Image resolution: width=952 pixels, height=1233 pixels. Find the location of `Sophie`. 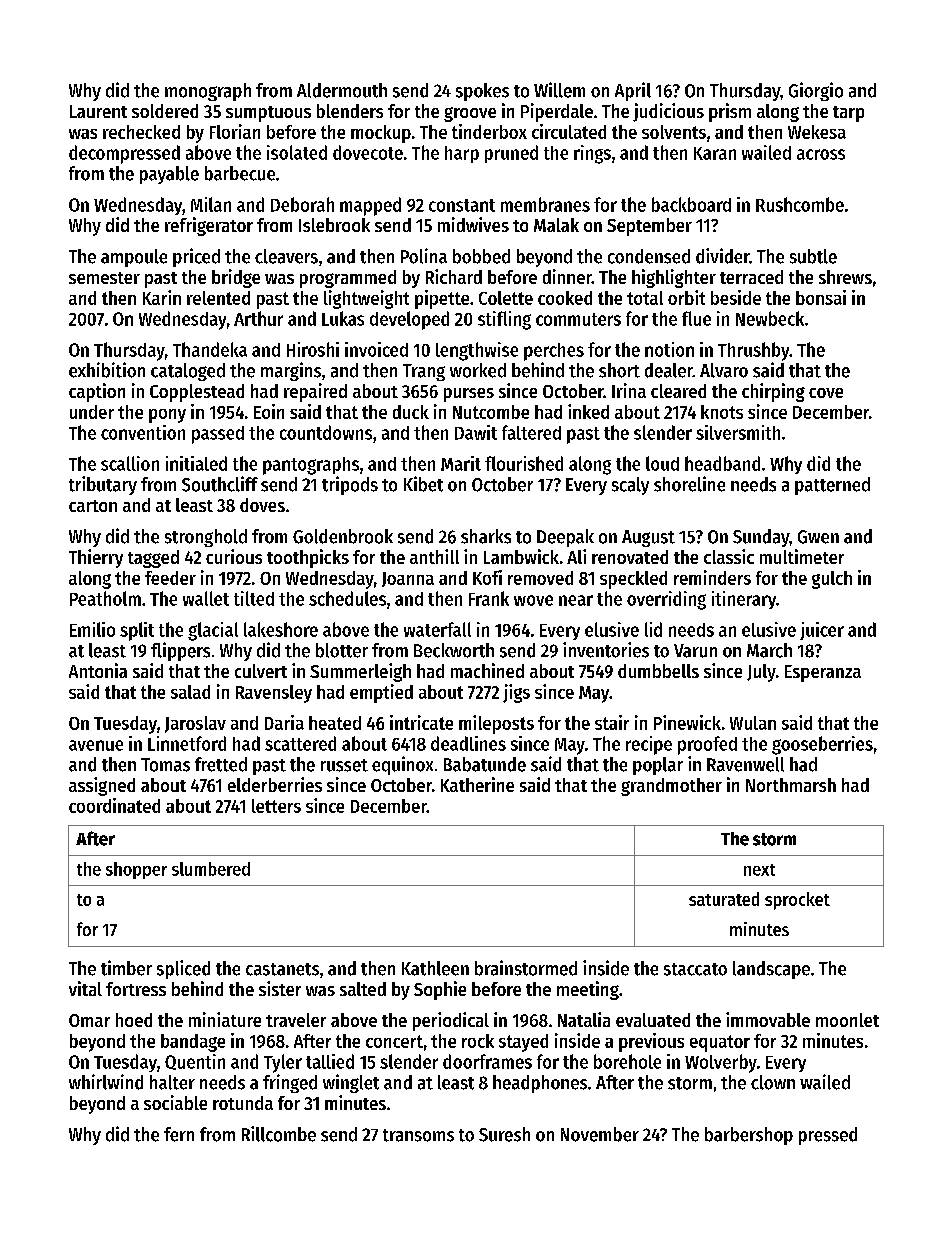

Sophie is located at coordinates (440, 990).
